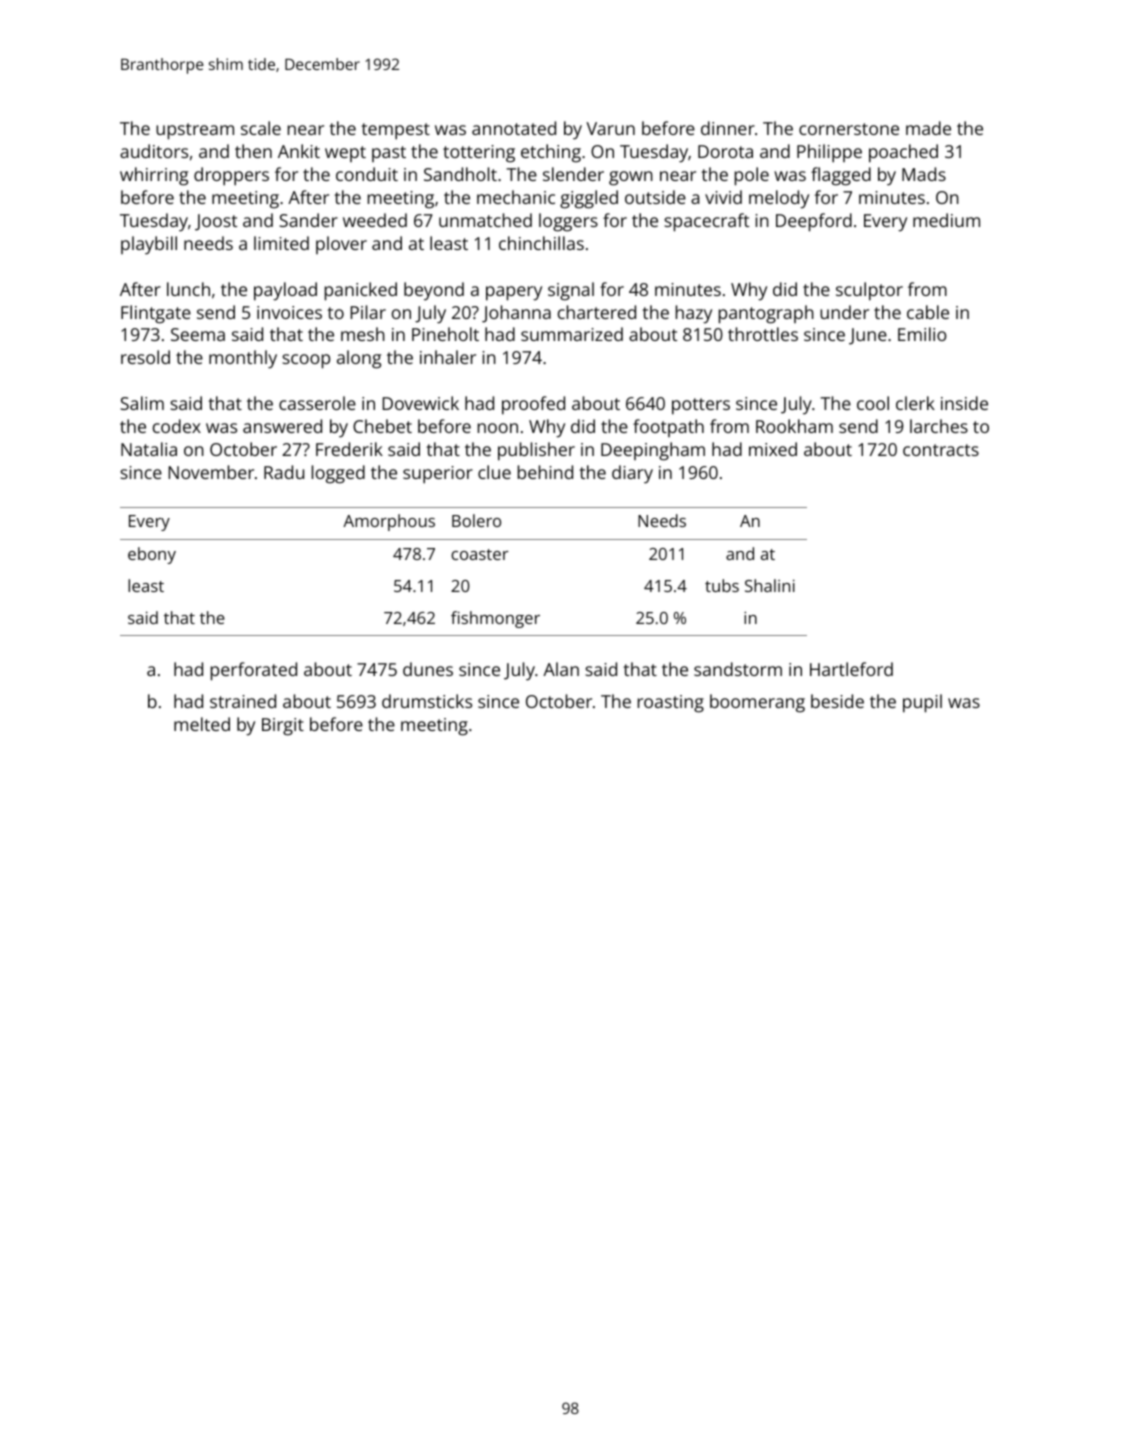 Image resolution: width=1123 pixels, height=1454 pixels. I want to click on mechanic, so click(516, 197).
